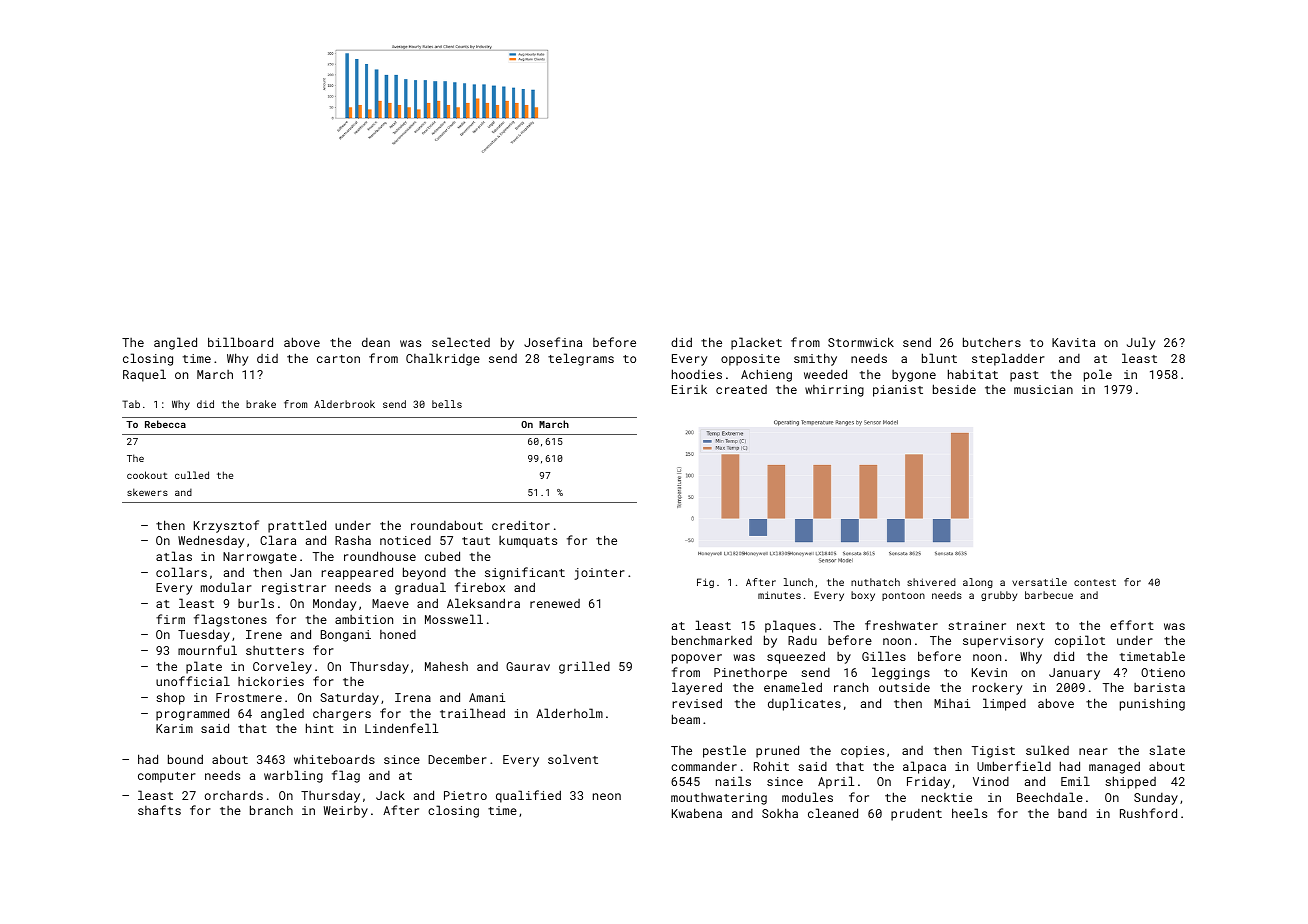 The image size is (1308, 924). What do you see at coordinates (240, 342) in the page?
I see `billboard` at bounding box center [240, 342].
